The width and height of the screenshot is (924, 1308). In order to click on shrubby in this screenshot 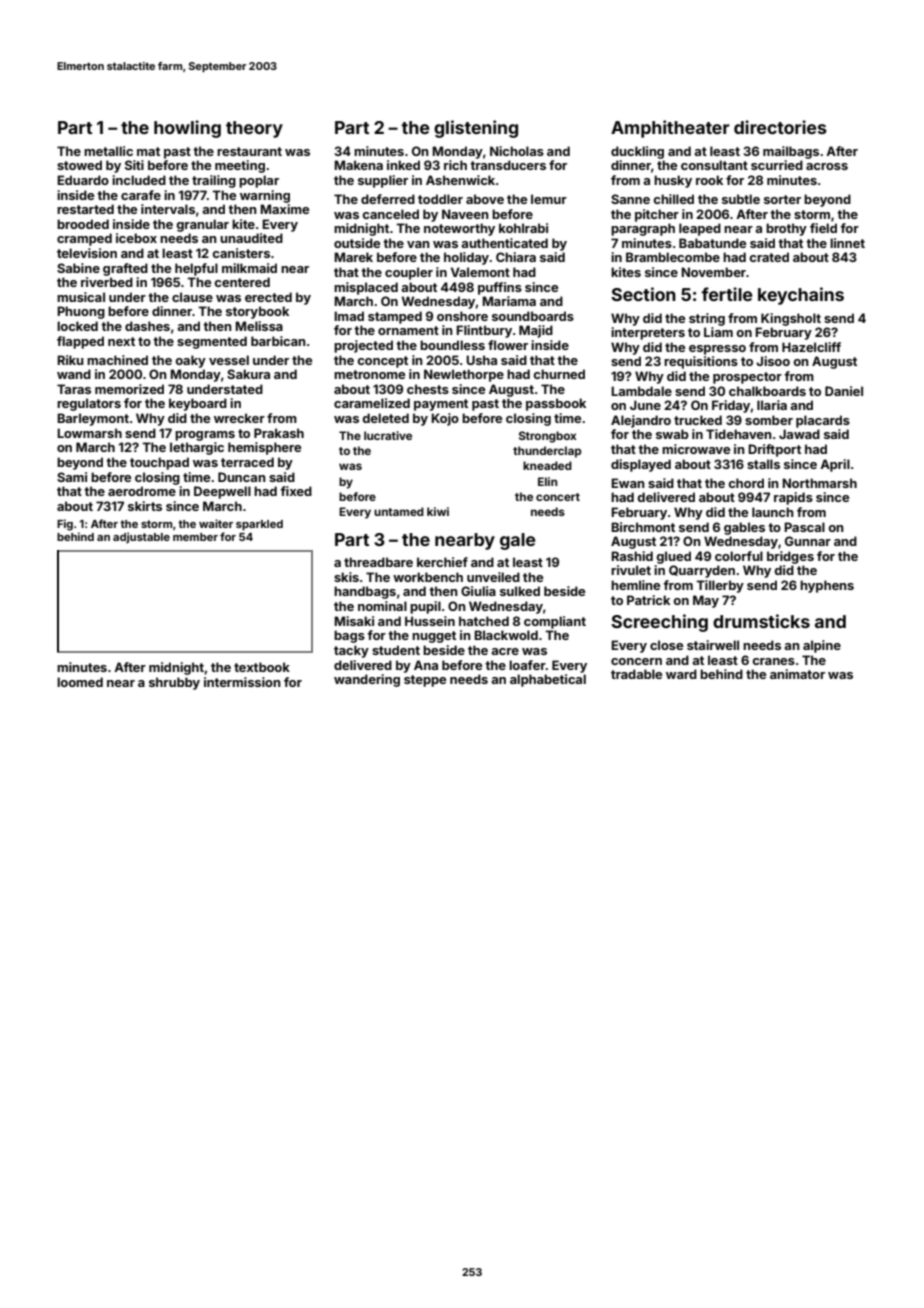, I will do `click(174, 683)`.
